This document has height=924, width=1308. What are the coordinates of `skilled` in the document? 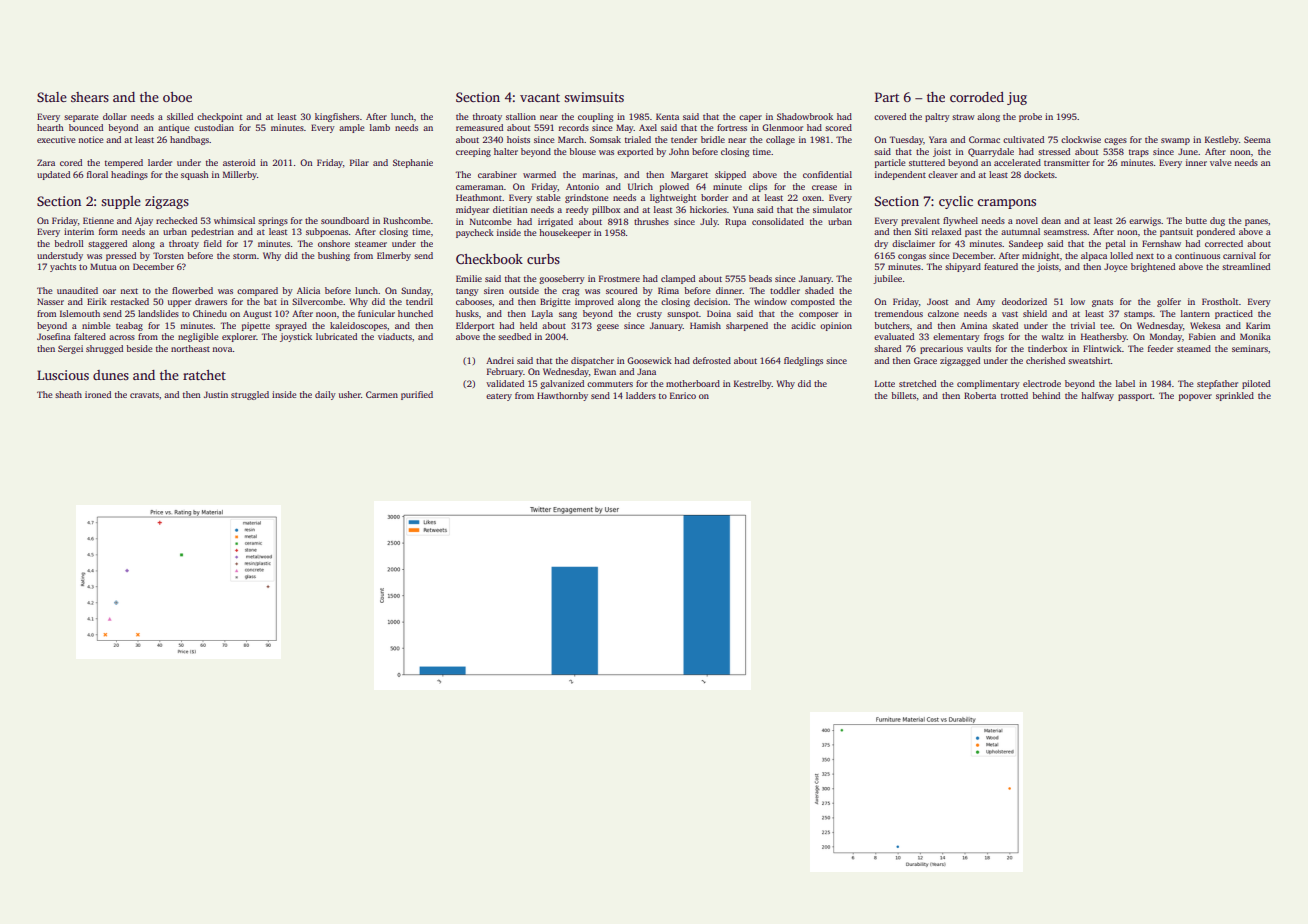 It's located at (180, 116).
